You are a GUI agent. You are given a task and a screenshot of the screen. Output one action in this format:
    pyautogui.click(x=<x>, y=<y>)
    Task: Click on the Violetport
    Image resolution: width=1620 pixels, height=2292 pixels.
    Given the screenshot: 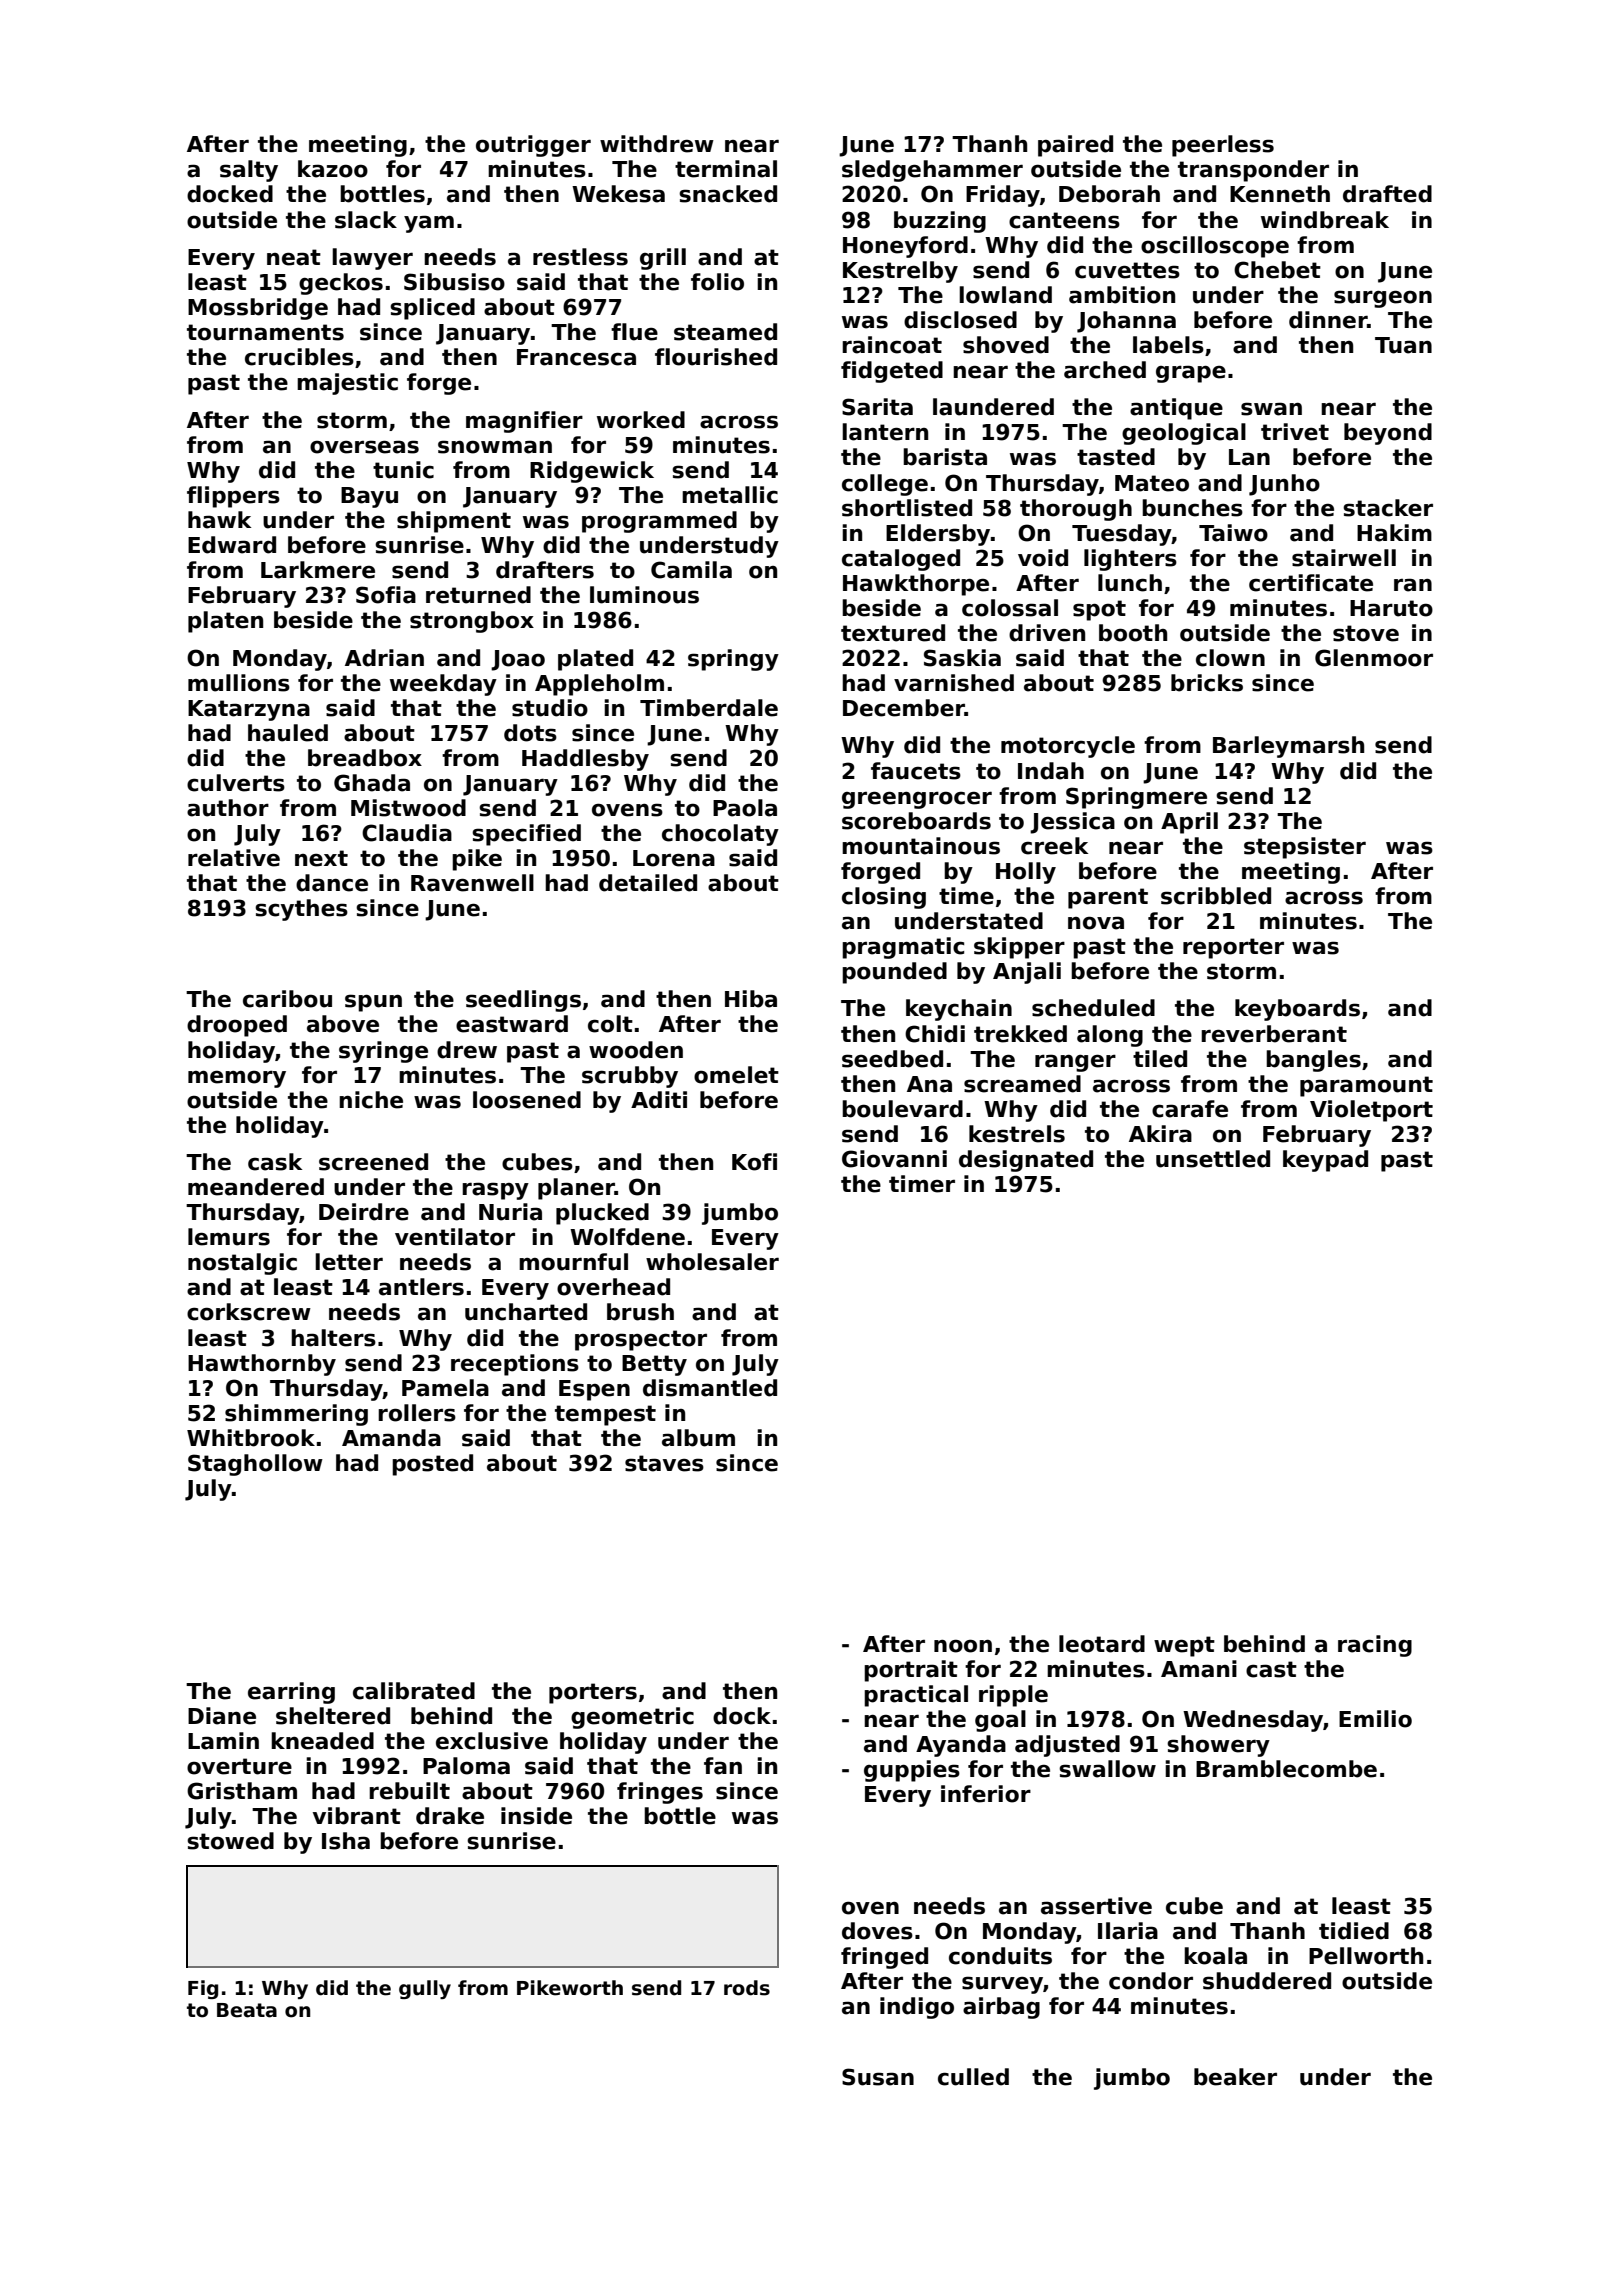 What is the action you would take?
    pyautogui.click(x=1371, y=1111)
